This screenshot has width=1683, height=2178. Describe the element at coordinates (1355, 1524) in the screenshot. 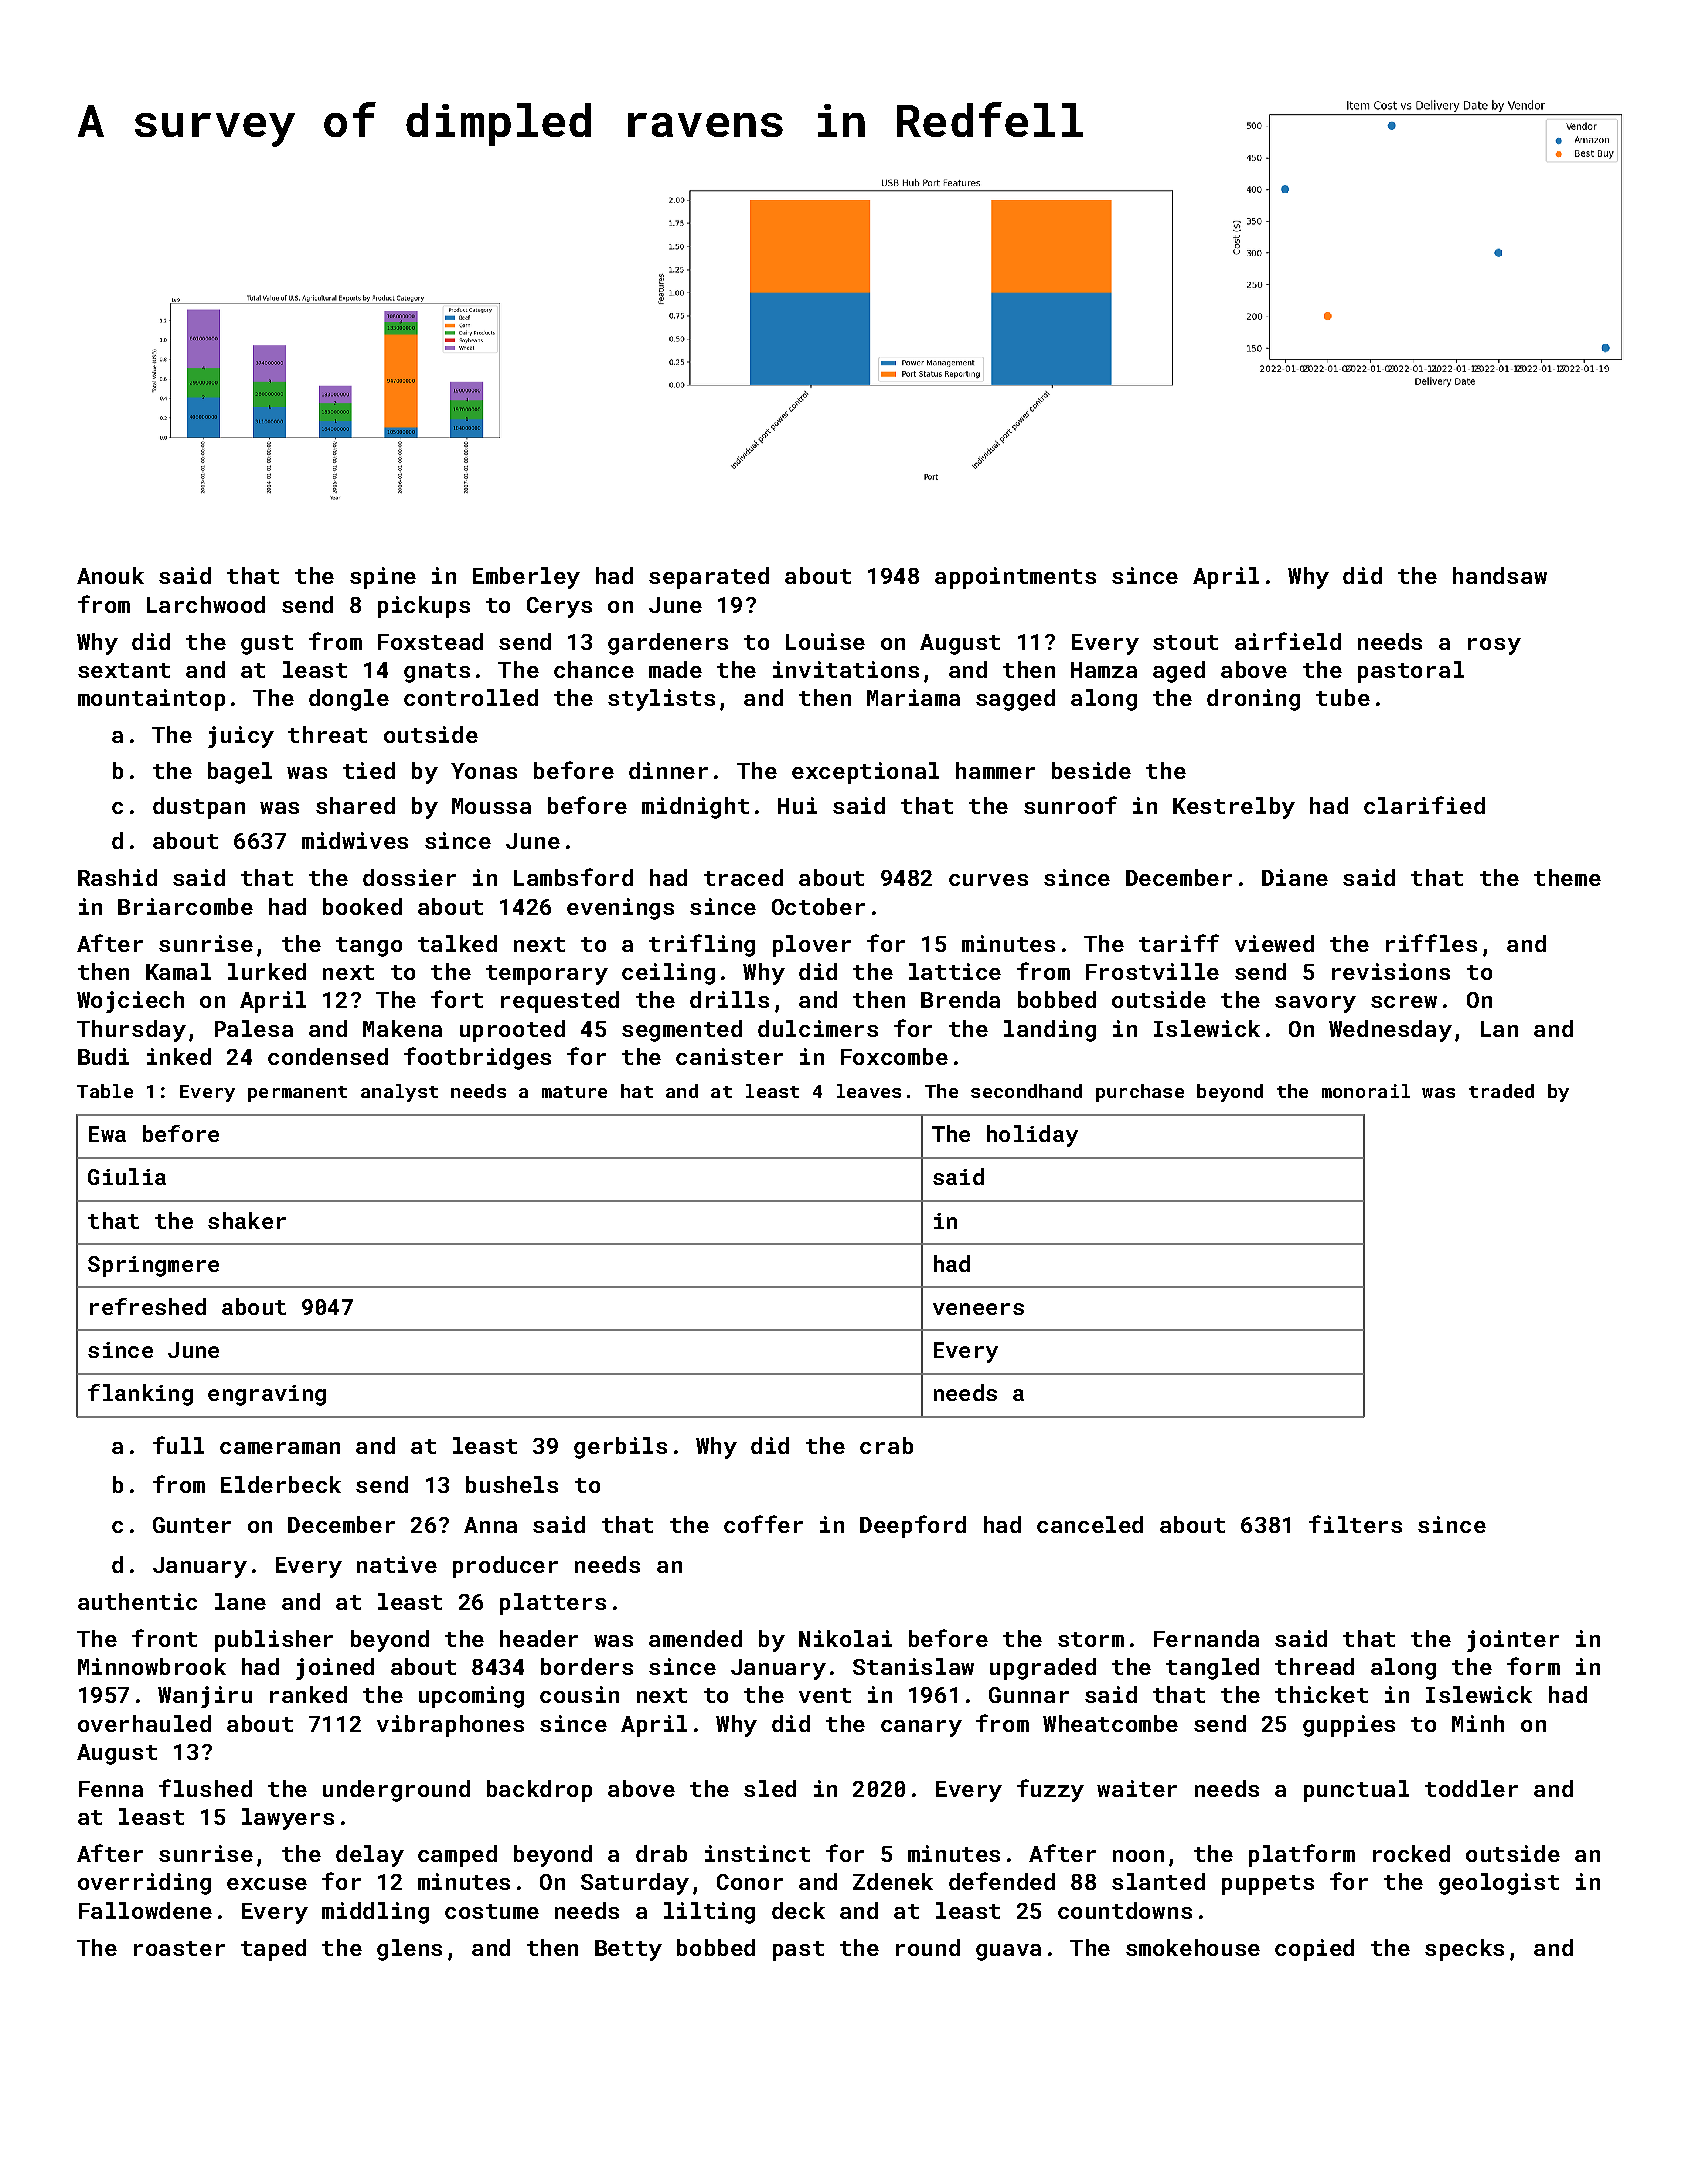

I see `filters` at that location.
